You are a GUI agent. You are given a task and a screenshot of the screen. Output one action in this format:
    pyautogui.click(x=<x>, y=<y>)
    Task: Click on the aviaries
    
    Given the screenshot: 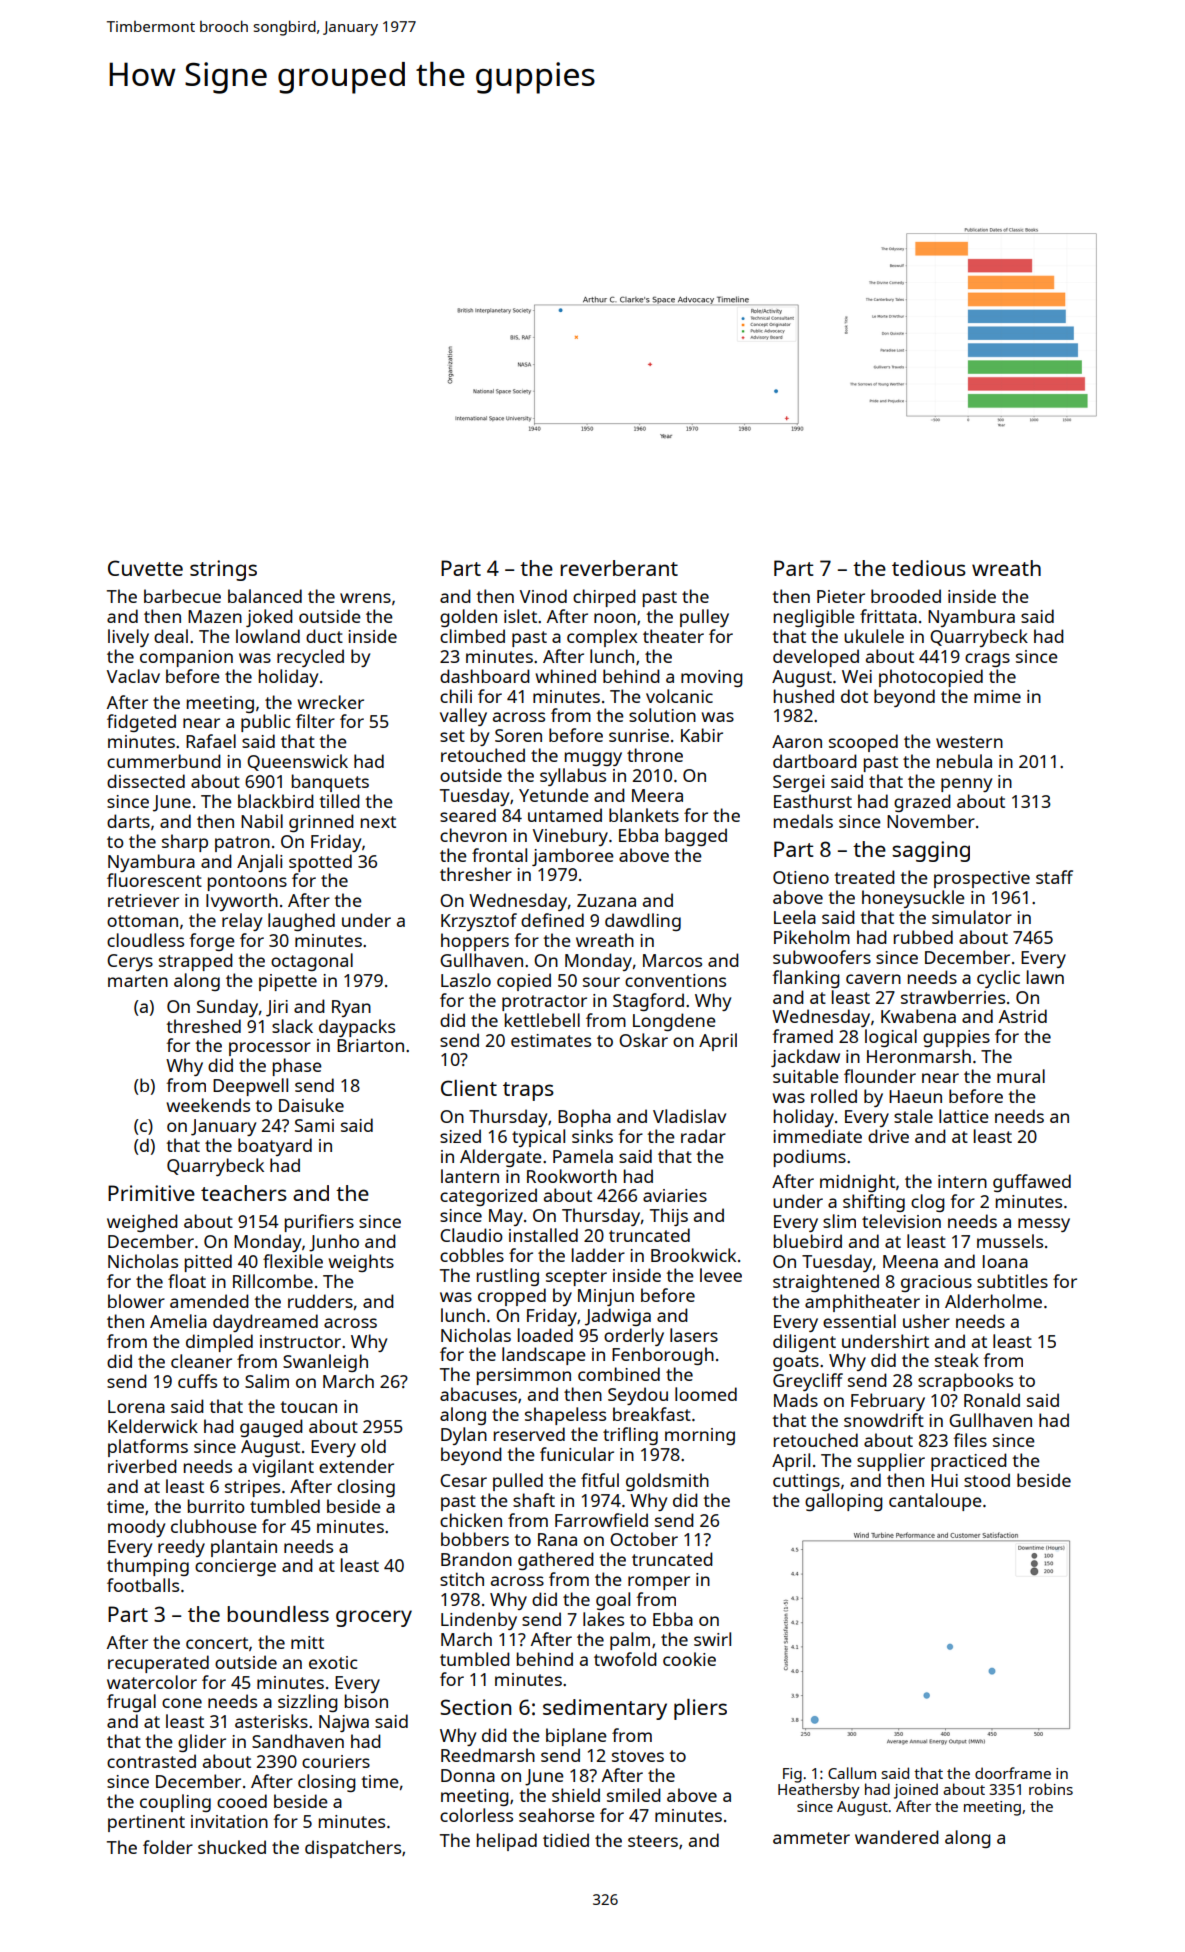 What is the action you would take?
    pyautogui.click(x=675, y=1195)
